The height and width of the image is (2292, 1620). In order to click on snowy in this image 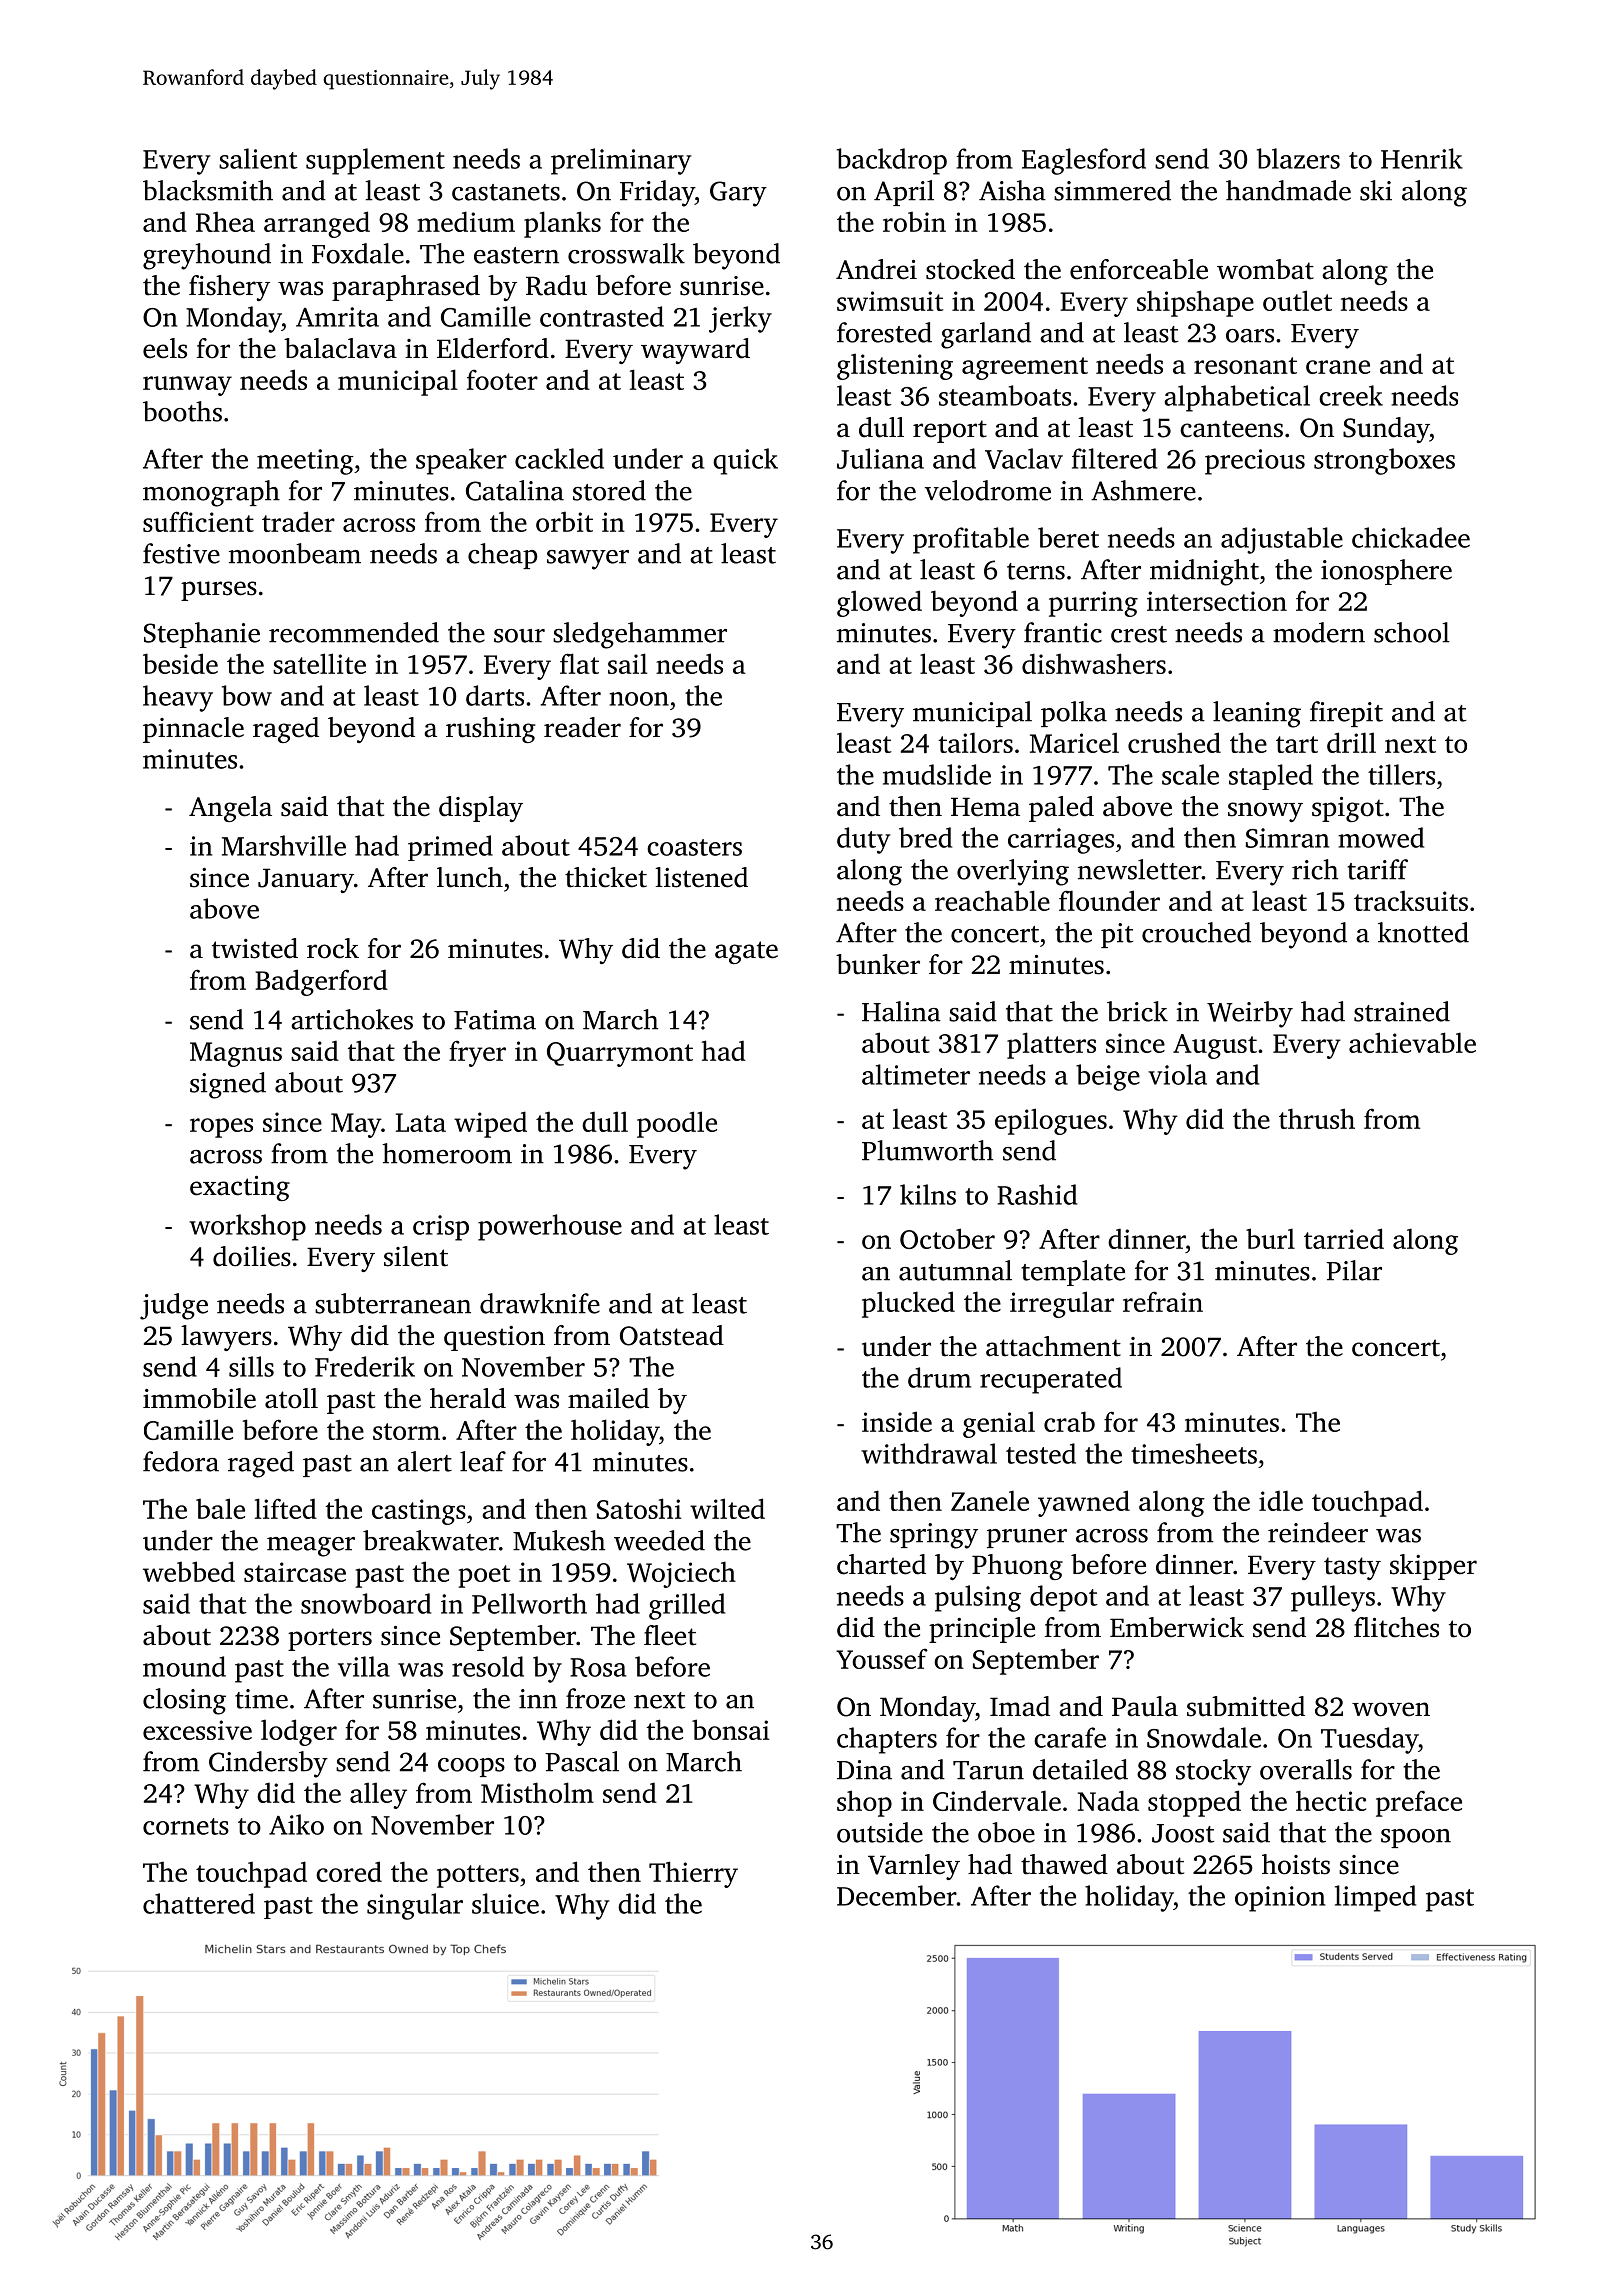, I will do `click(1265, 812)`.
